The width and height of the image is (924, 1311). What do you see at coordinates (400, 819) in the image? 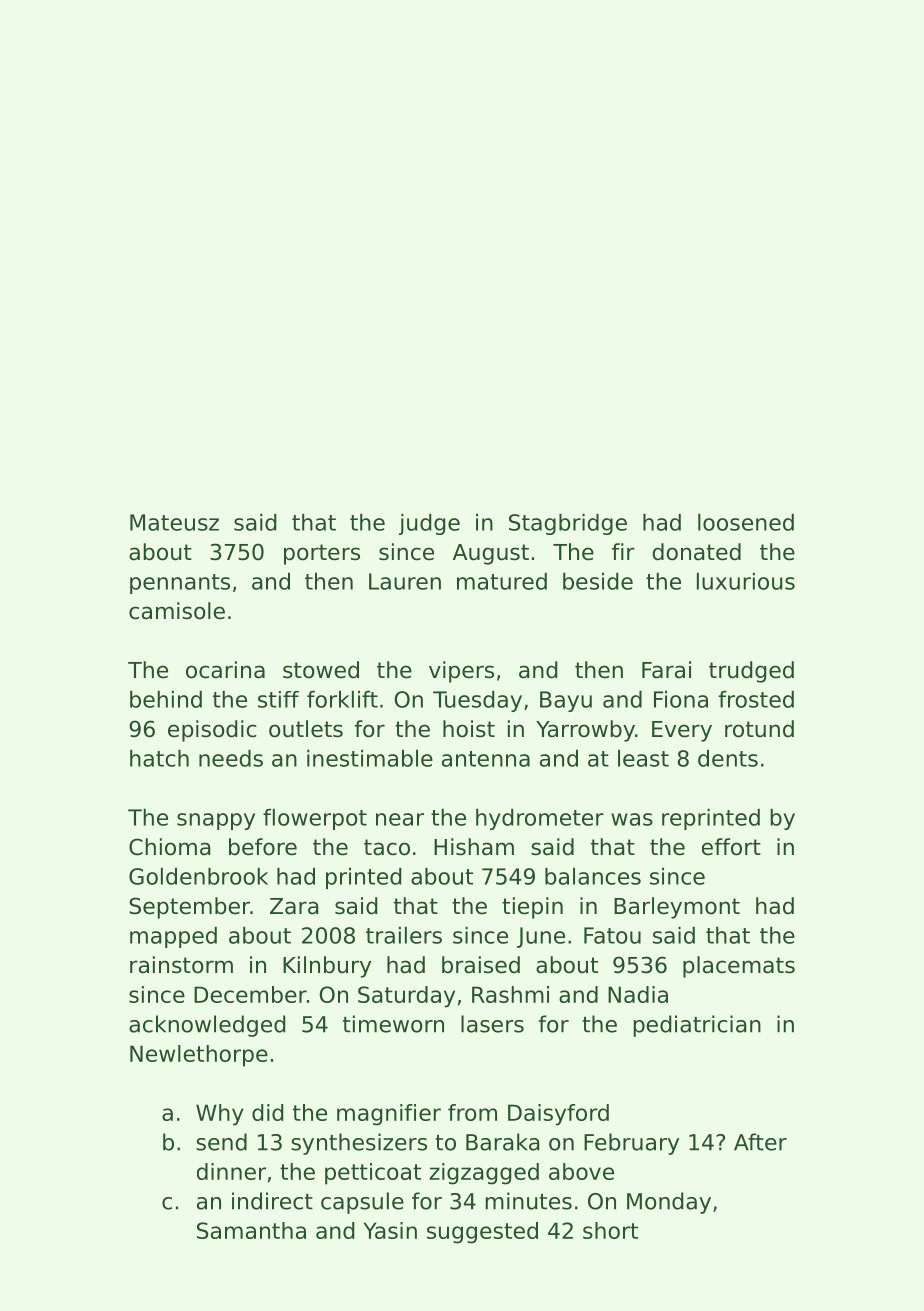
I see `near` at bounding box center [400, 819].
